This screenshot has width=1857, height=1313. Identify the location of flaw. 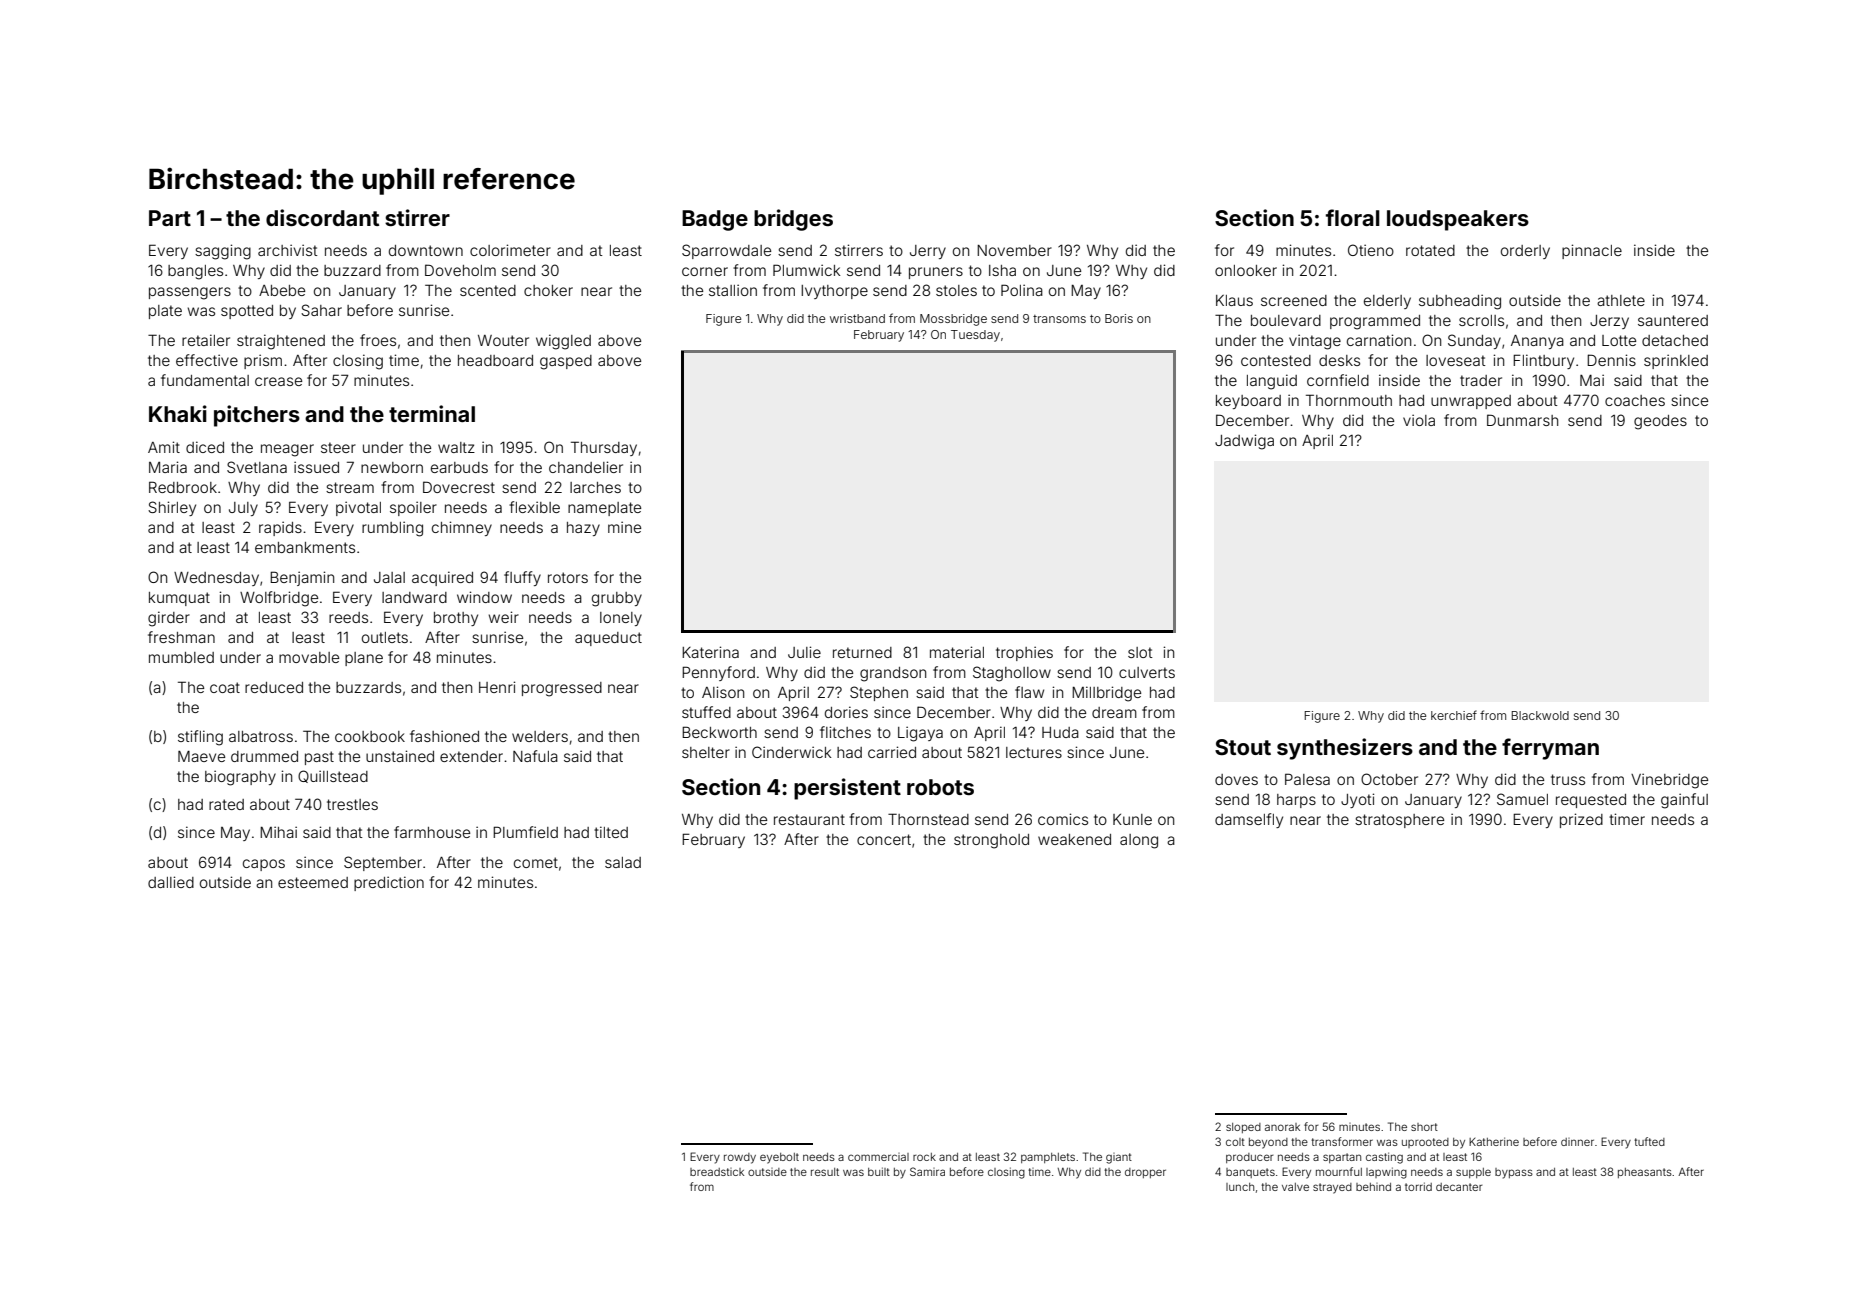
(1029, 692).
